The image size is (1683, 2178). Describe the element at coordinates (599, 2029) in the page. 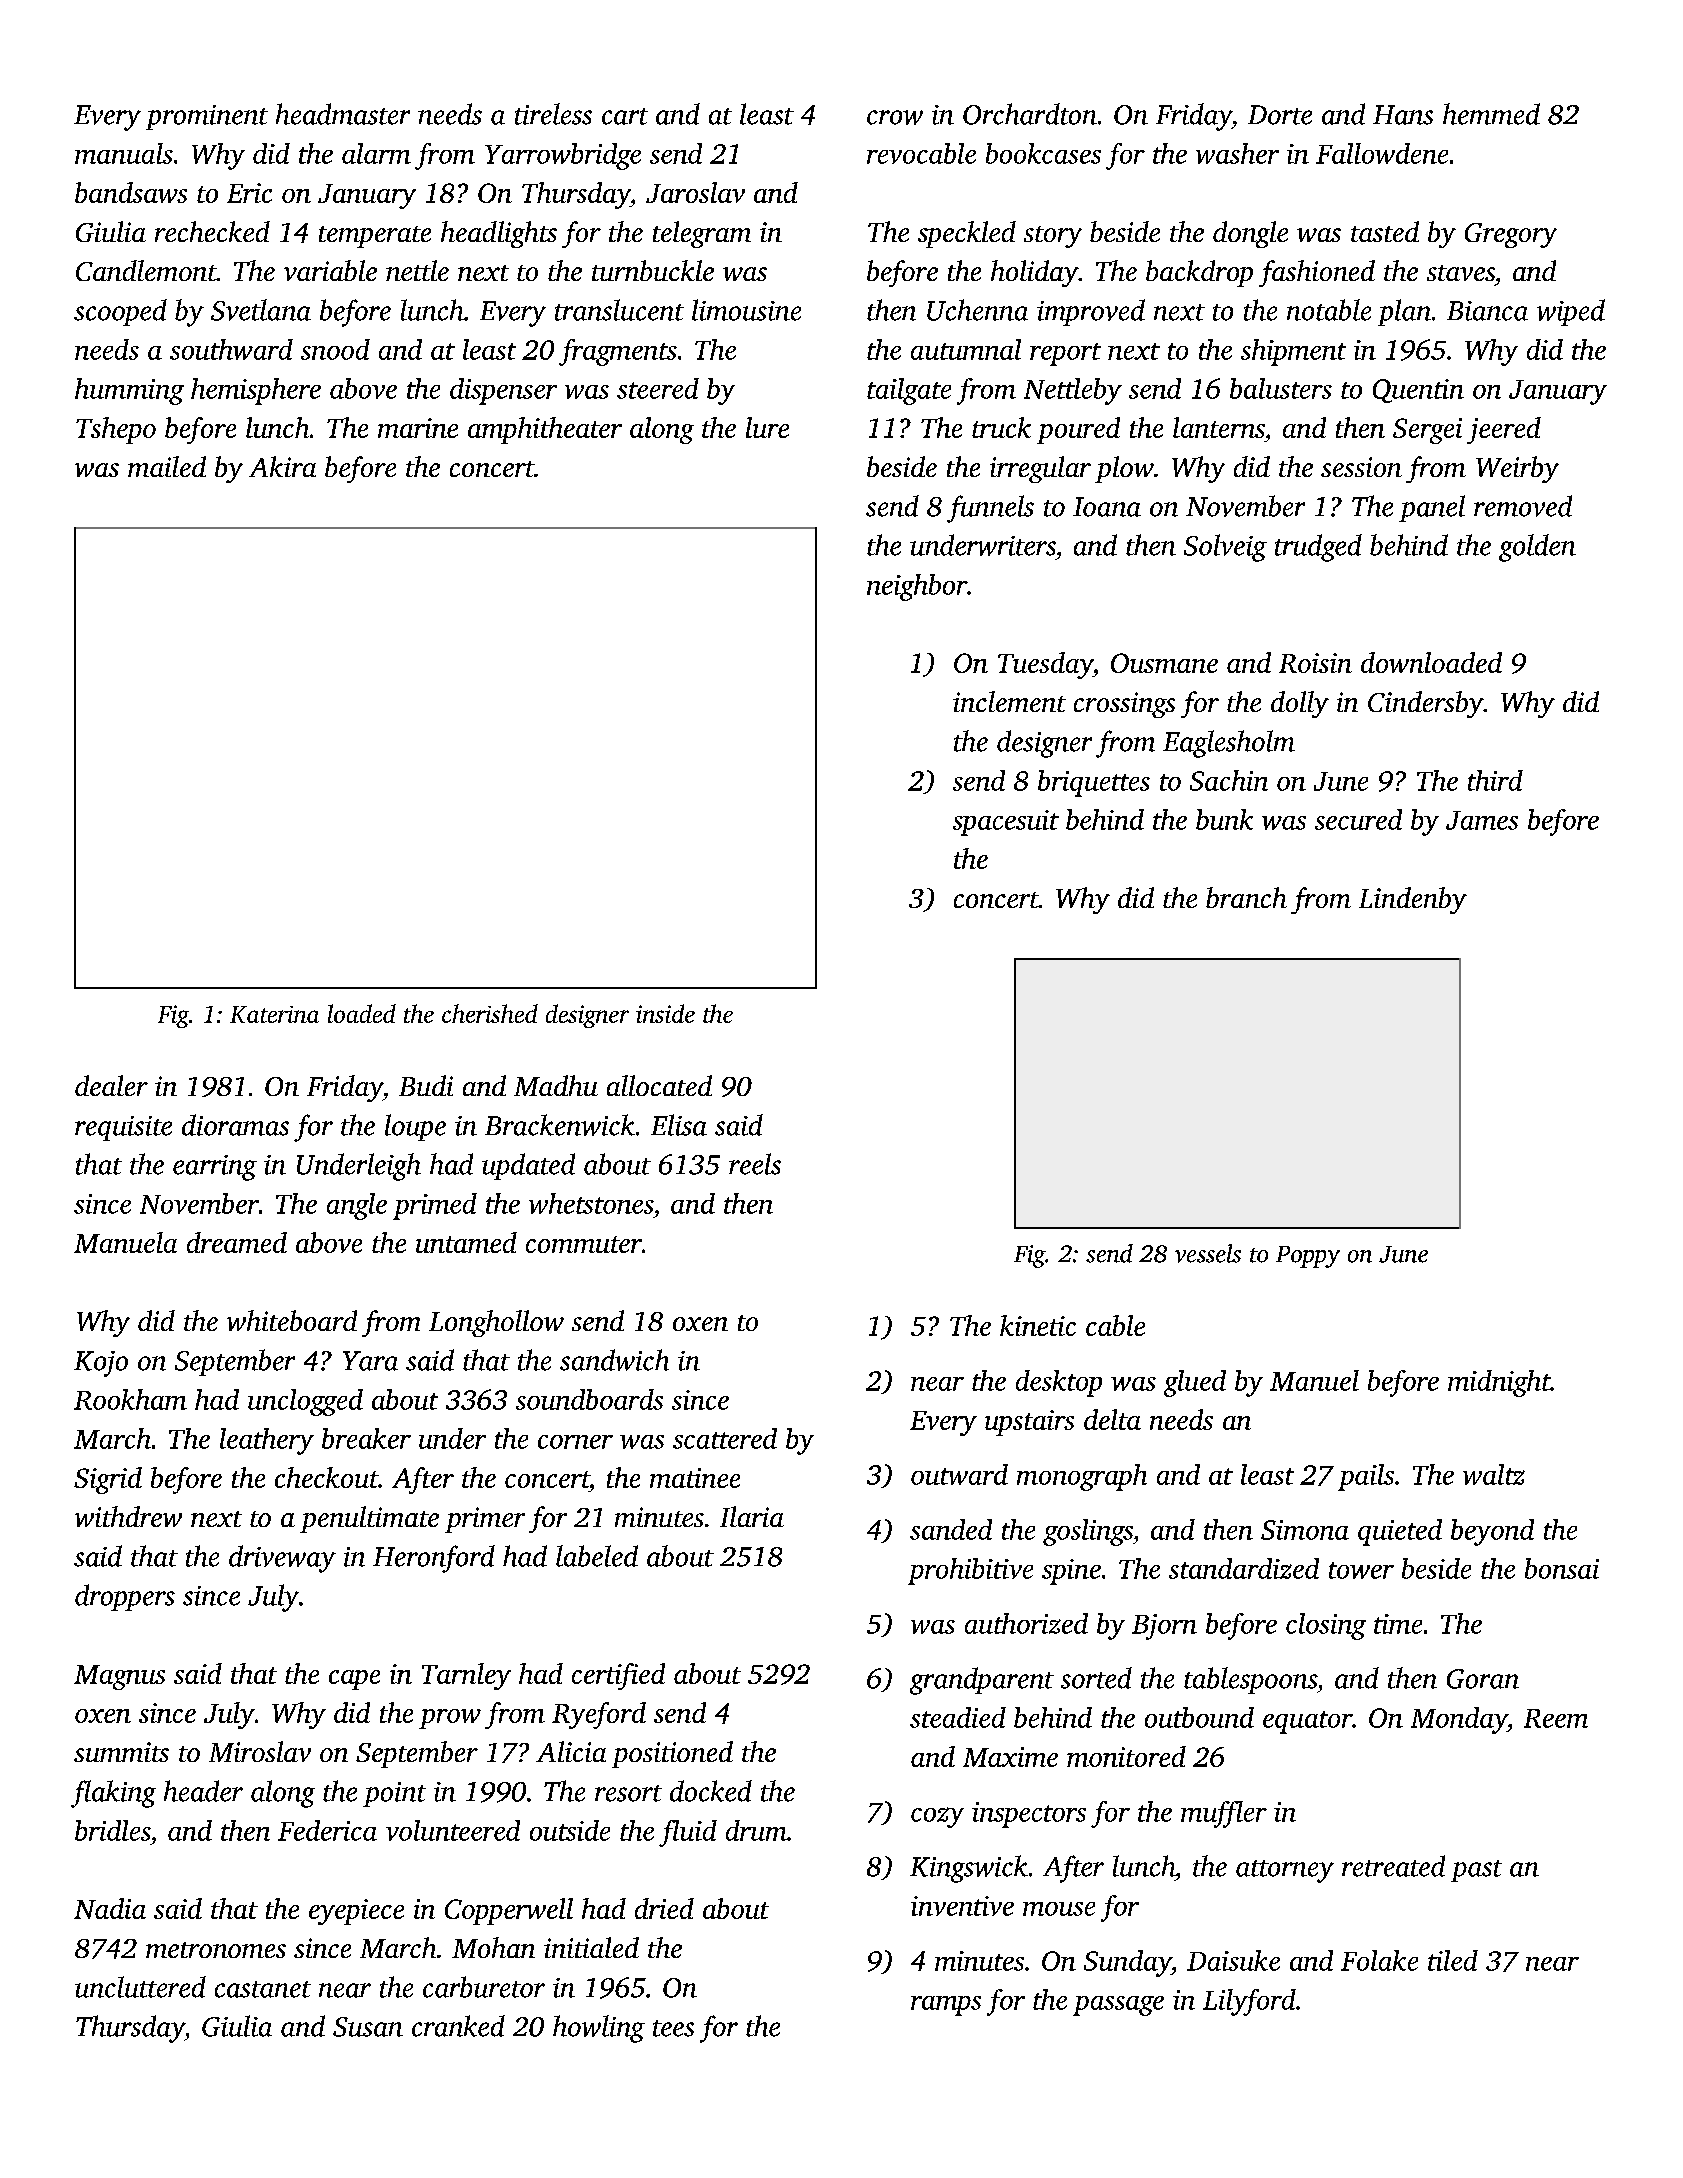

I see `howling` at that location.
